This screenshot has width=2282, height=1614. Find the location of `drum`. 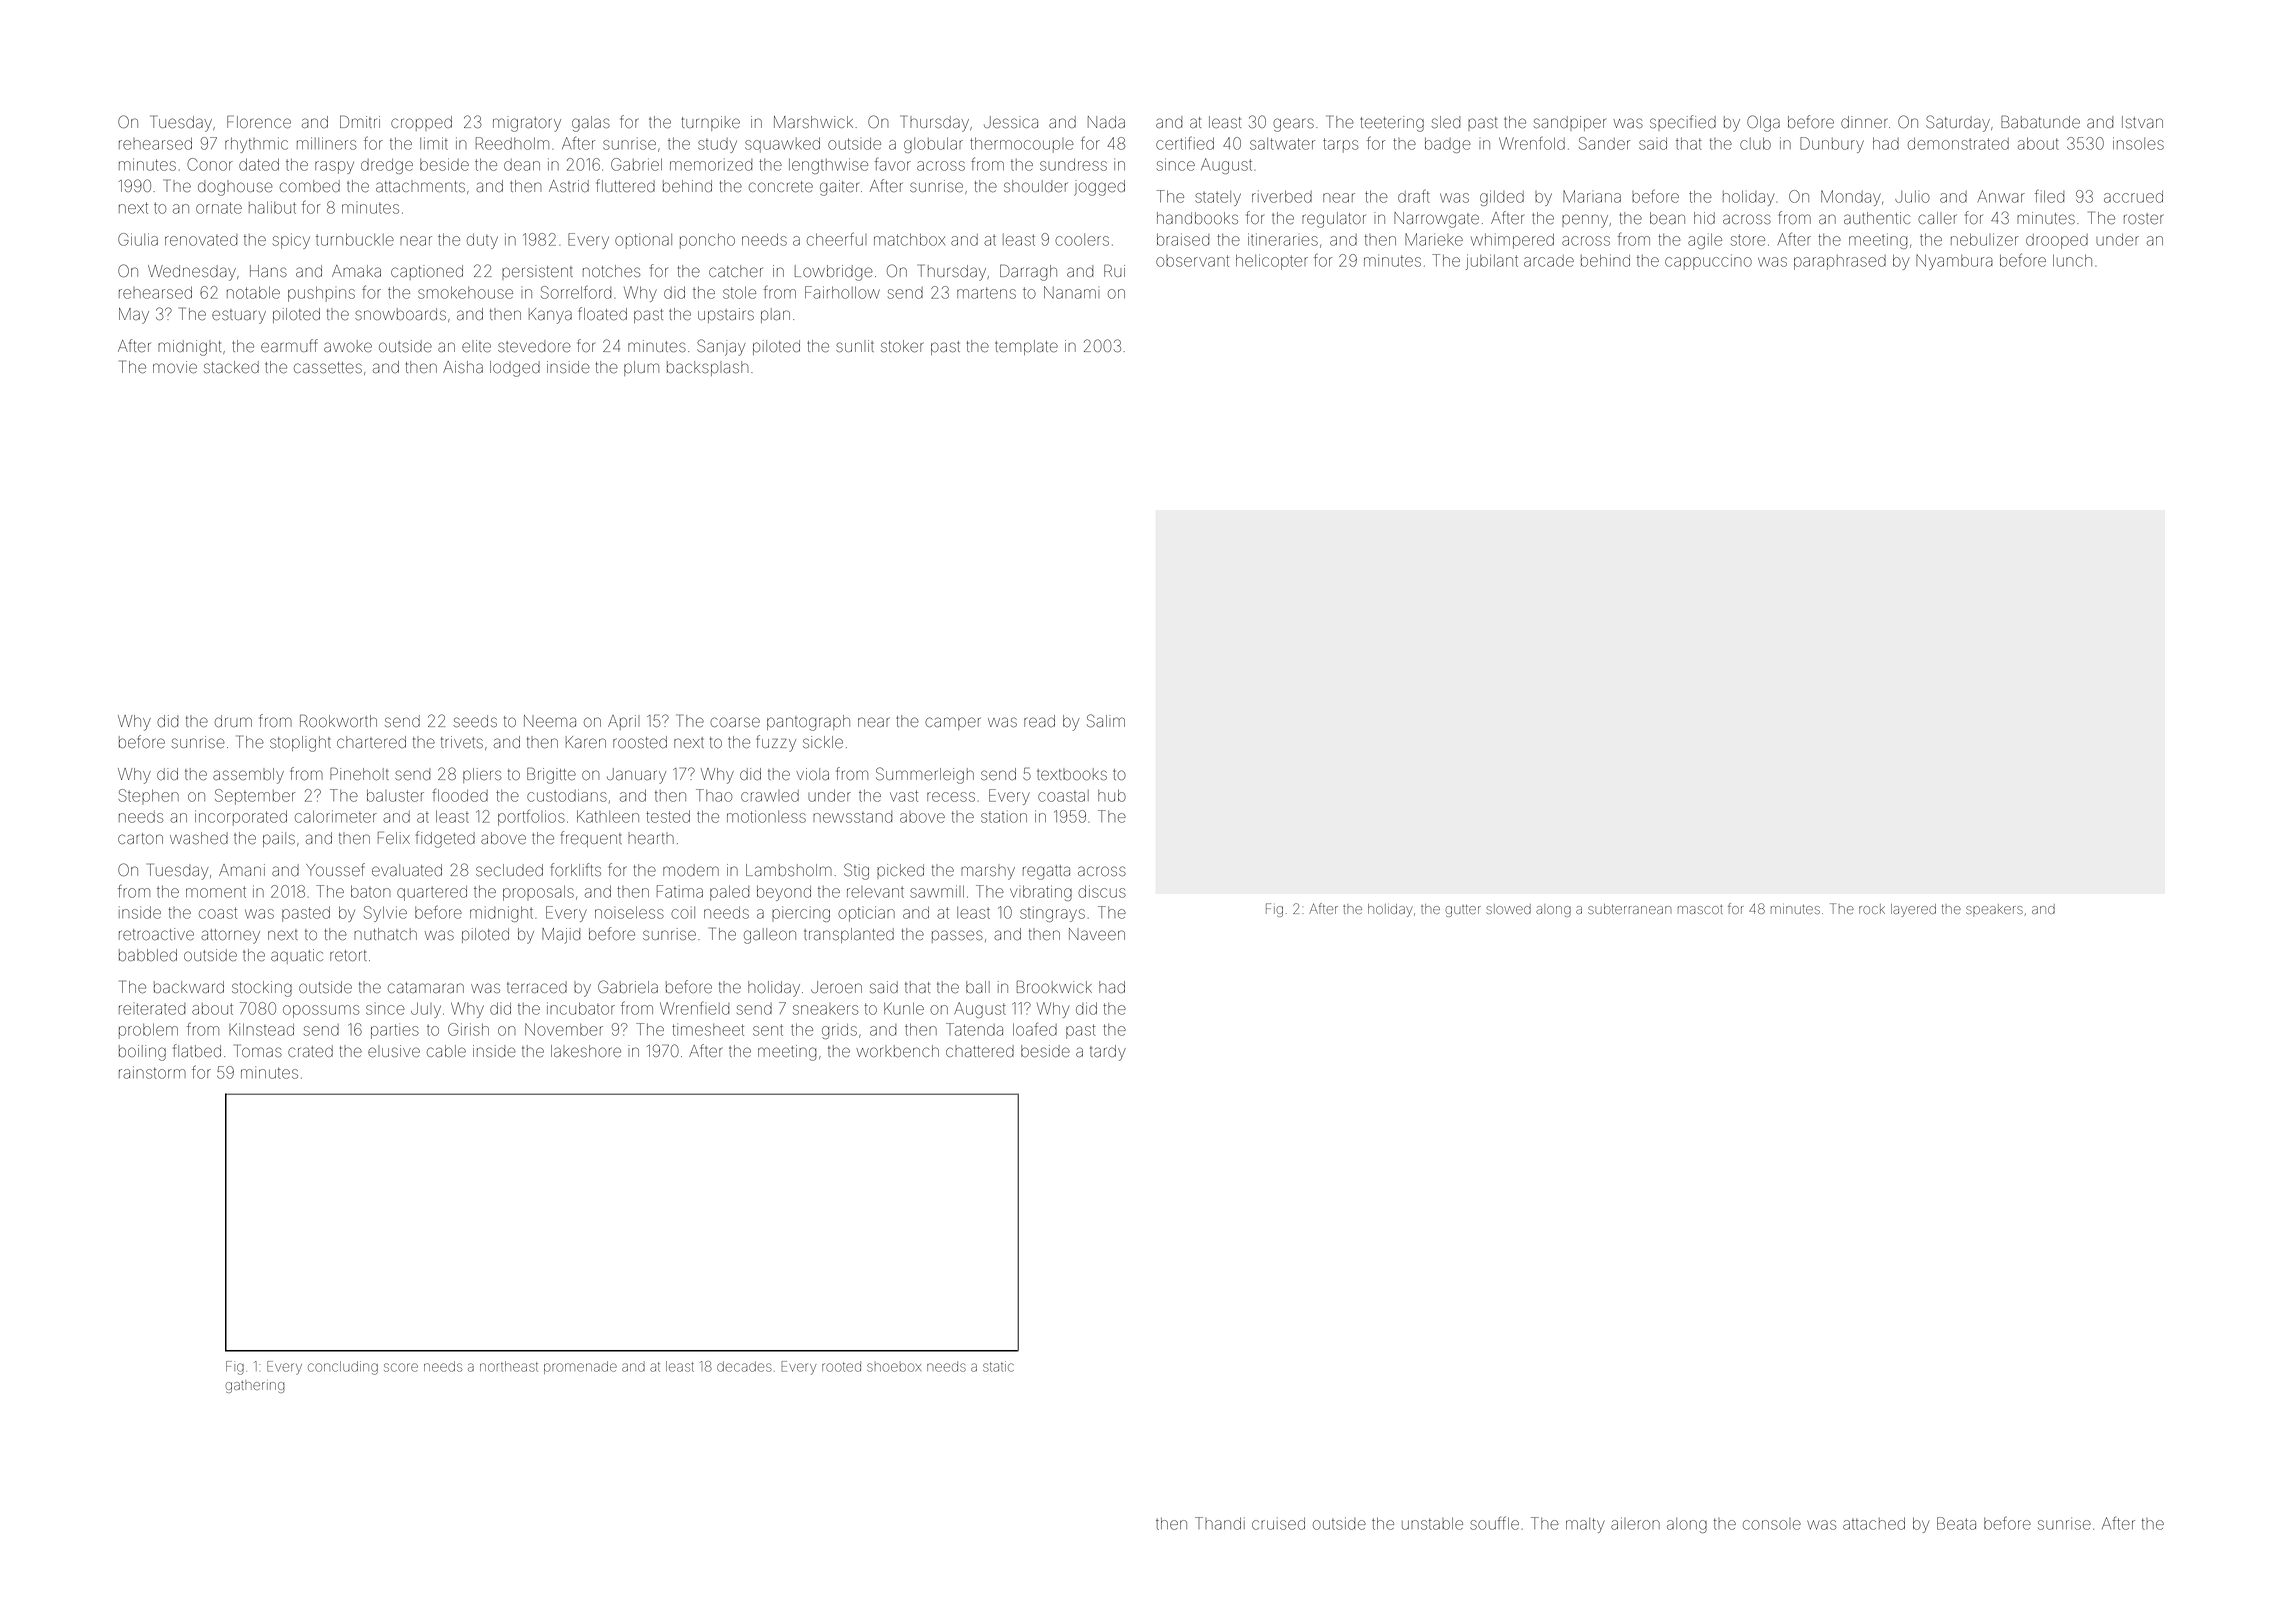

drum is located at coordinates (233, 721).
